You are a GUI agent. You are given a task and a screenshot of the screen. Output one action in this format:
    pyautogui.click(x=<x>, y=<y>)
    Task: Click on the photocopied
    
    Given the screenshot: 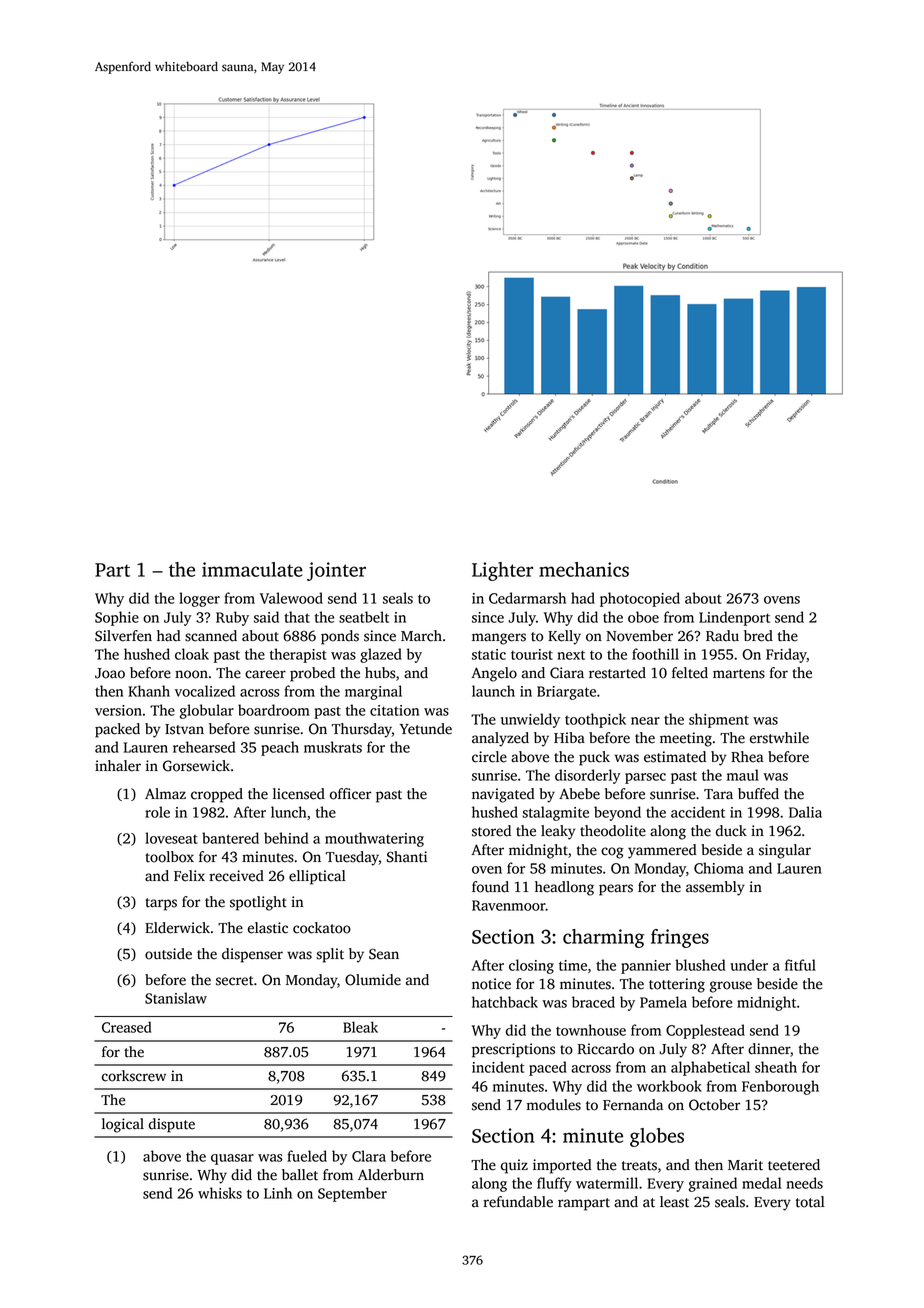 What is the action you would take?
    pyautogui.click(x=640, y=599)
